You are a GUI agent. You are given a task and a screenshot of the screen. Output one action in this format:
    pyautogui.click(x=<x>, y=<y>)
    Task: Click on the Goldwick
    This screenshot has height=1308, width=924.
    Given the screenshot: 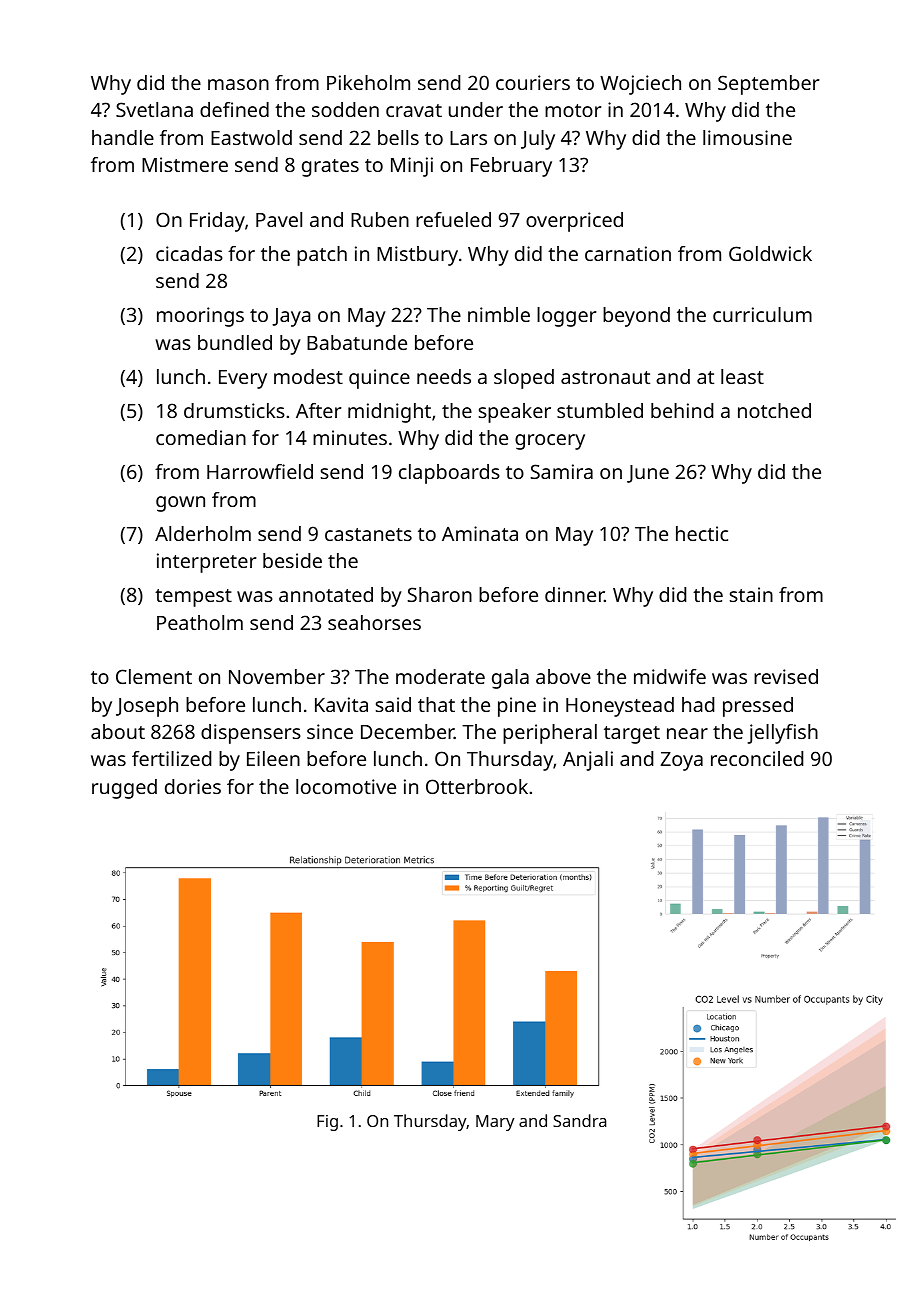 What is the action you would take?
    pyautogui.click(x=770, y=253)
